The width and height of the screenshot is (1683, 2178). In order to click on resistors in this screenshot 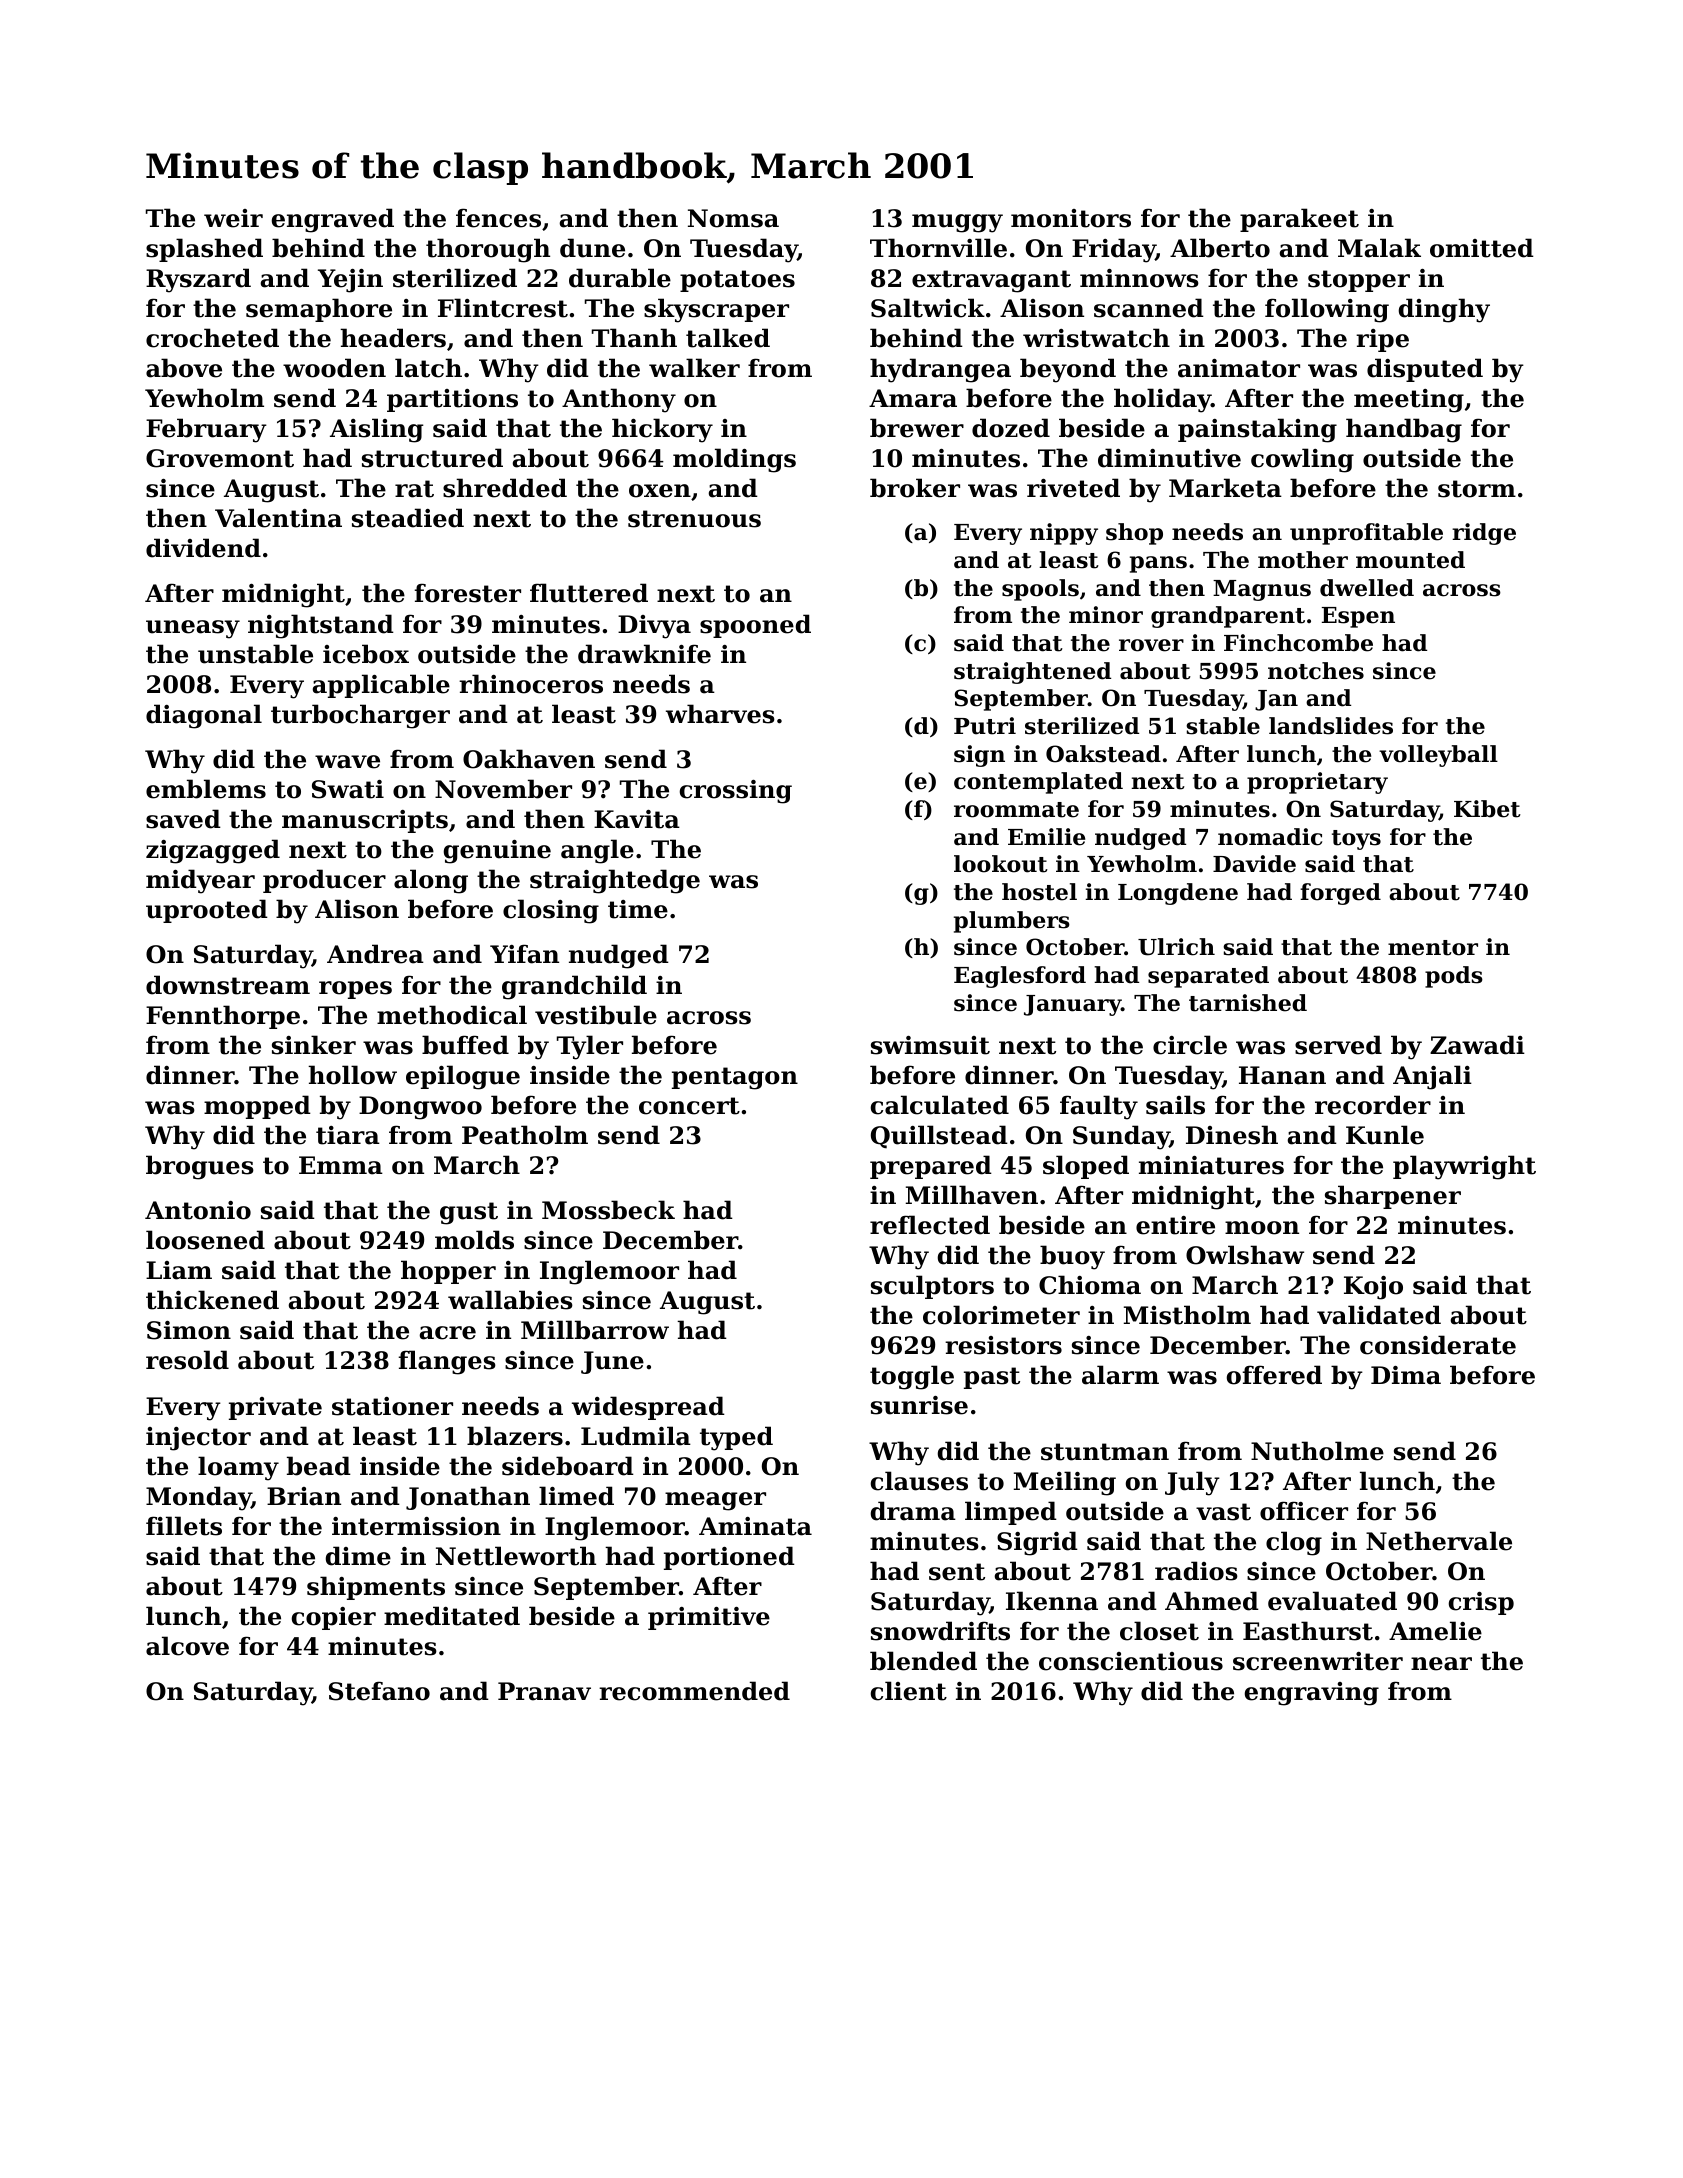, I will do `click(1003, 1345)`.
